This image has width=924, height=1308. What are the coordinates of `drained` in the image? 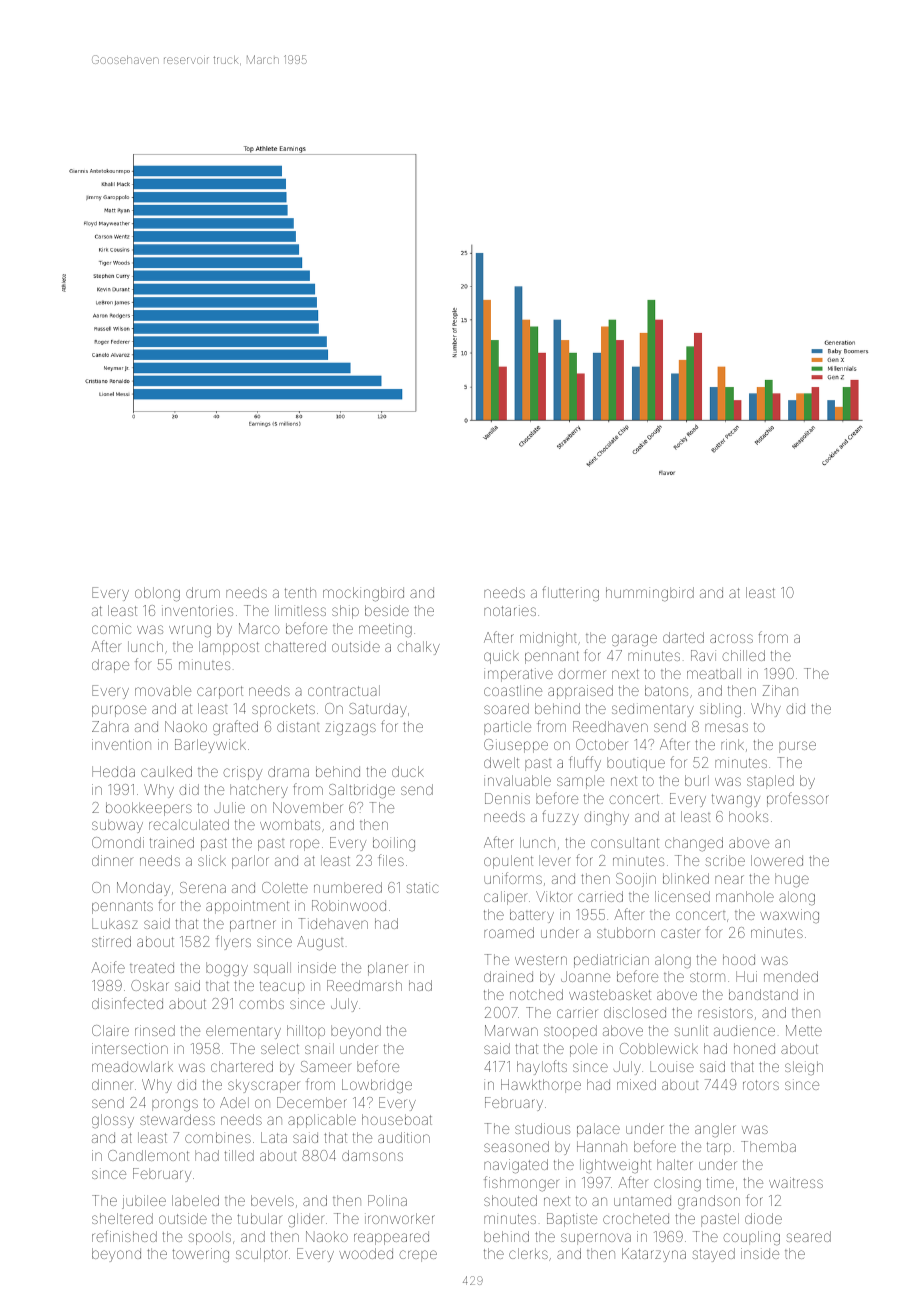 It's located at (508, 976).
